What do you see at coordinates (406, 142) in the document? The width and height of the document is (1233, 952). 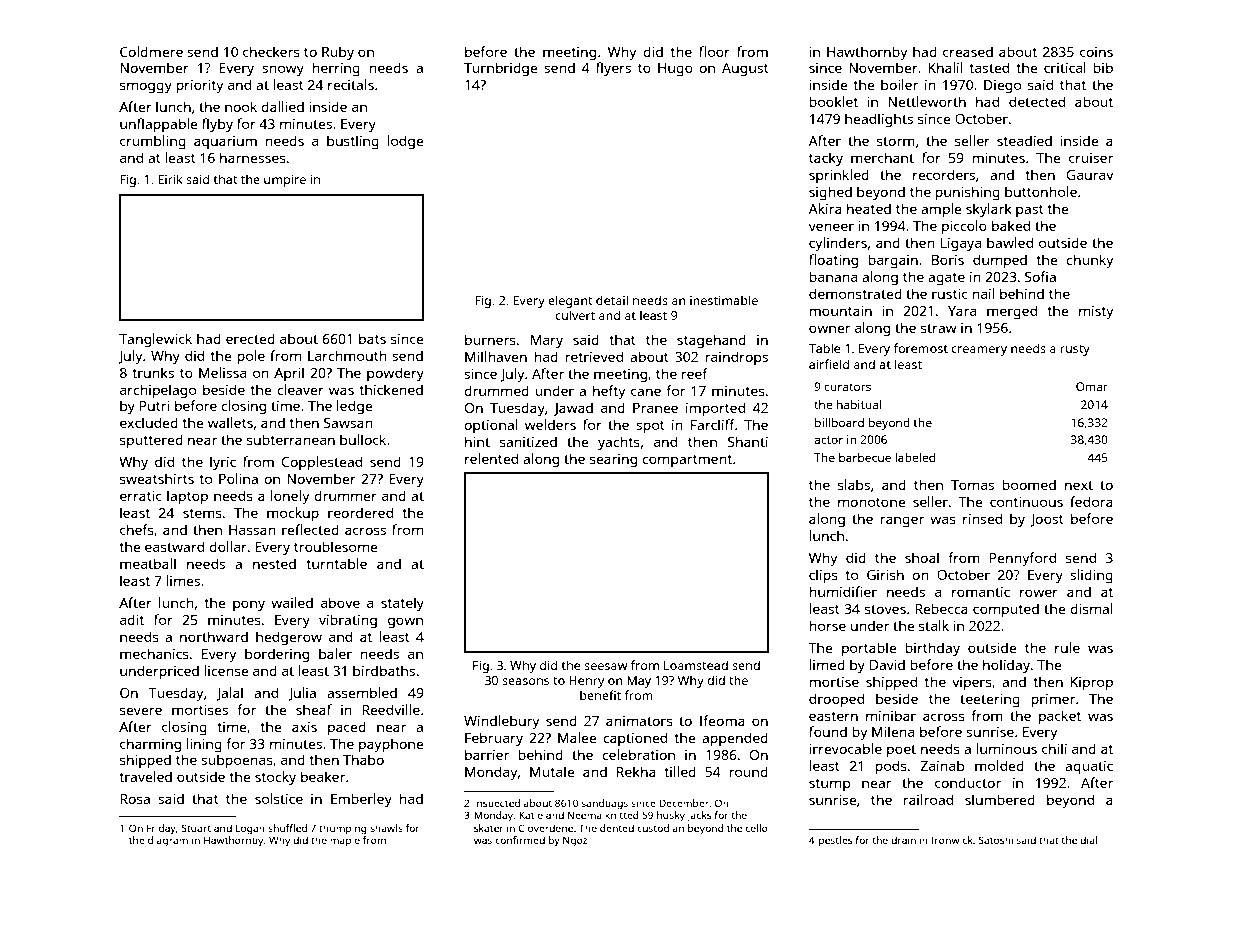 I see `lodge` at bounding box center [406, 142].
